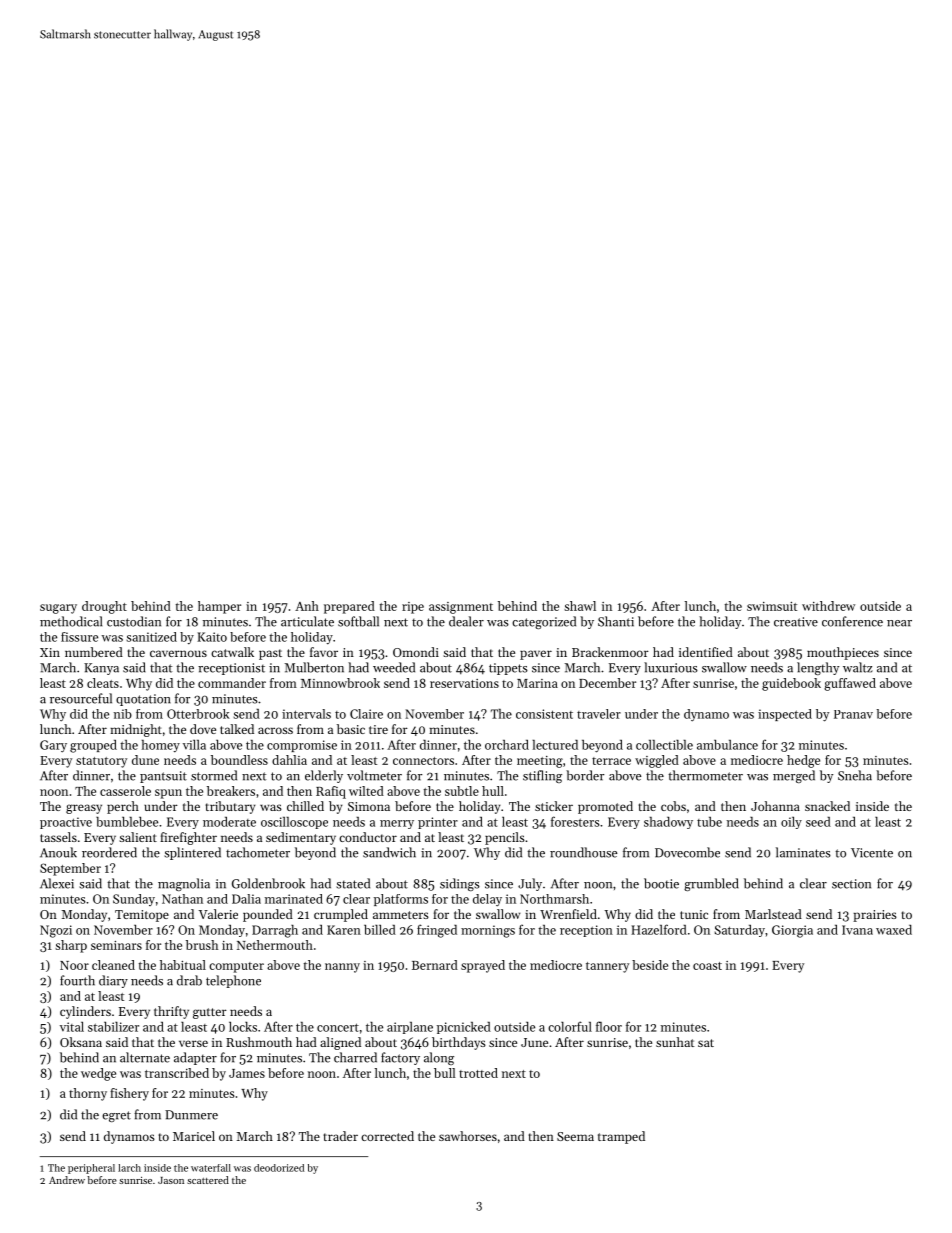 This page has width=952, height=1233. Describe the element at coordinates (850, 684) in the page. I see `guffawed` at that location.
